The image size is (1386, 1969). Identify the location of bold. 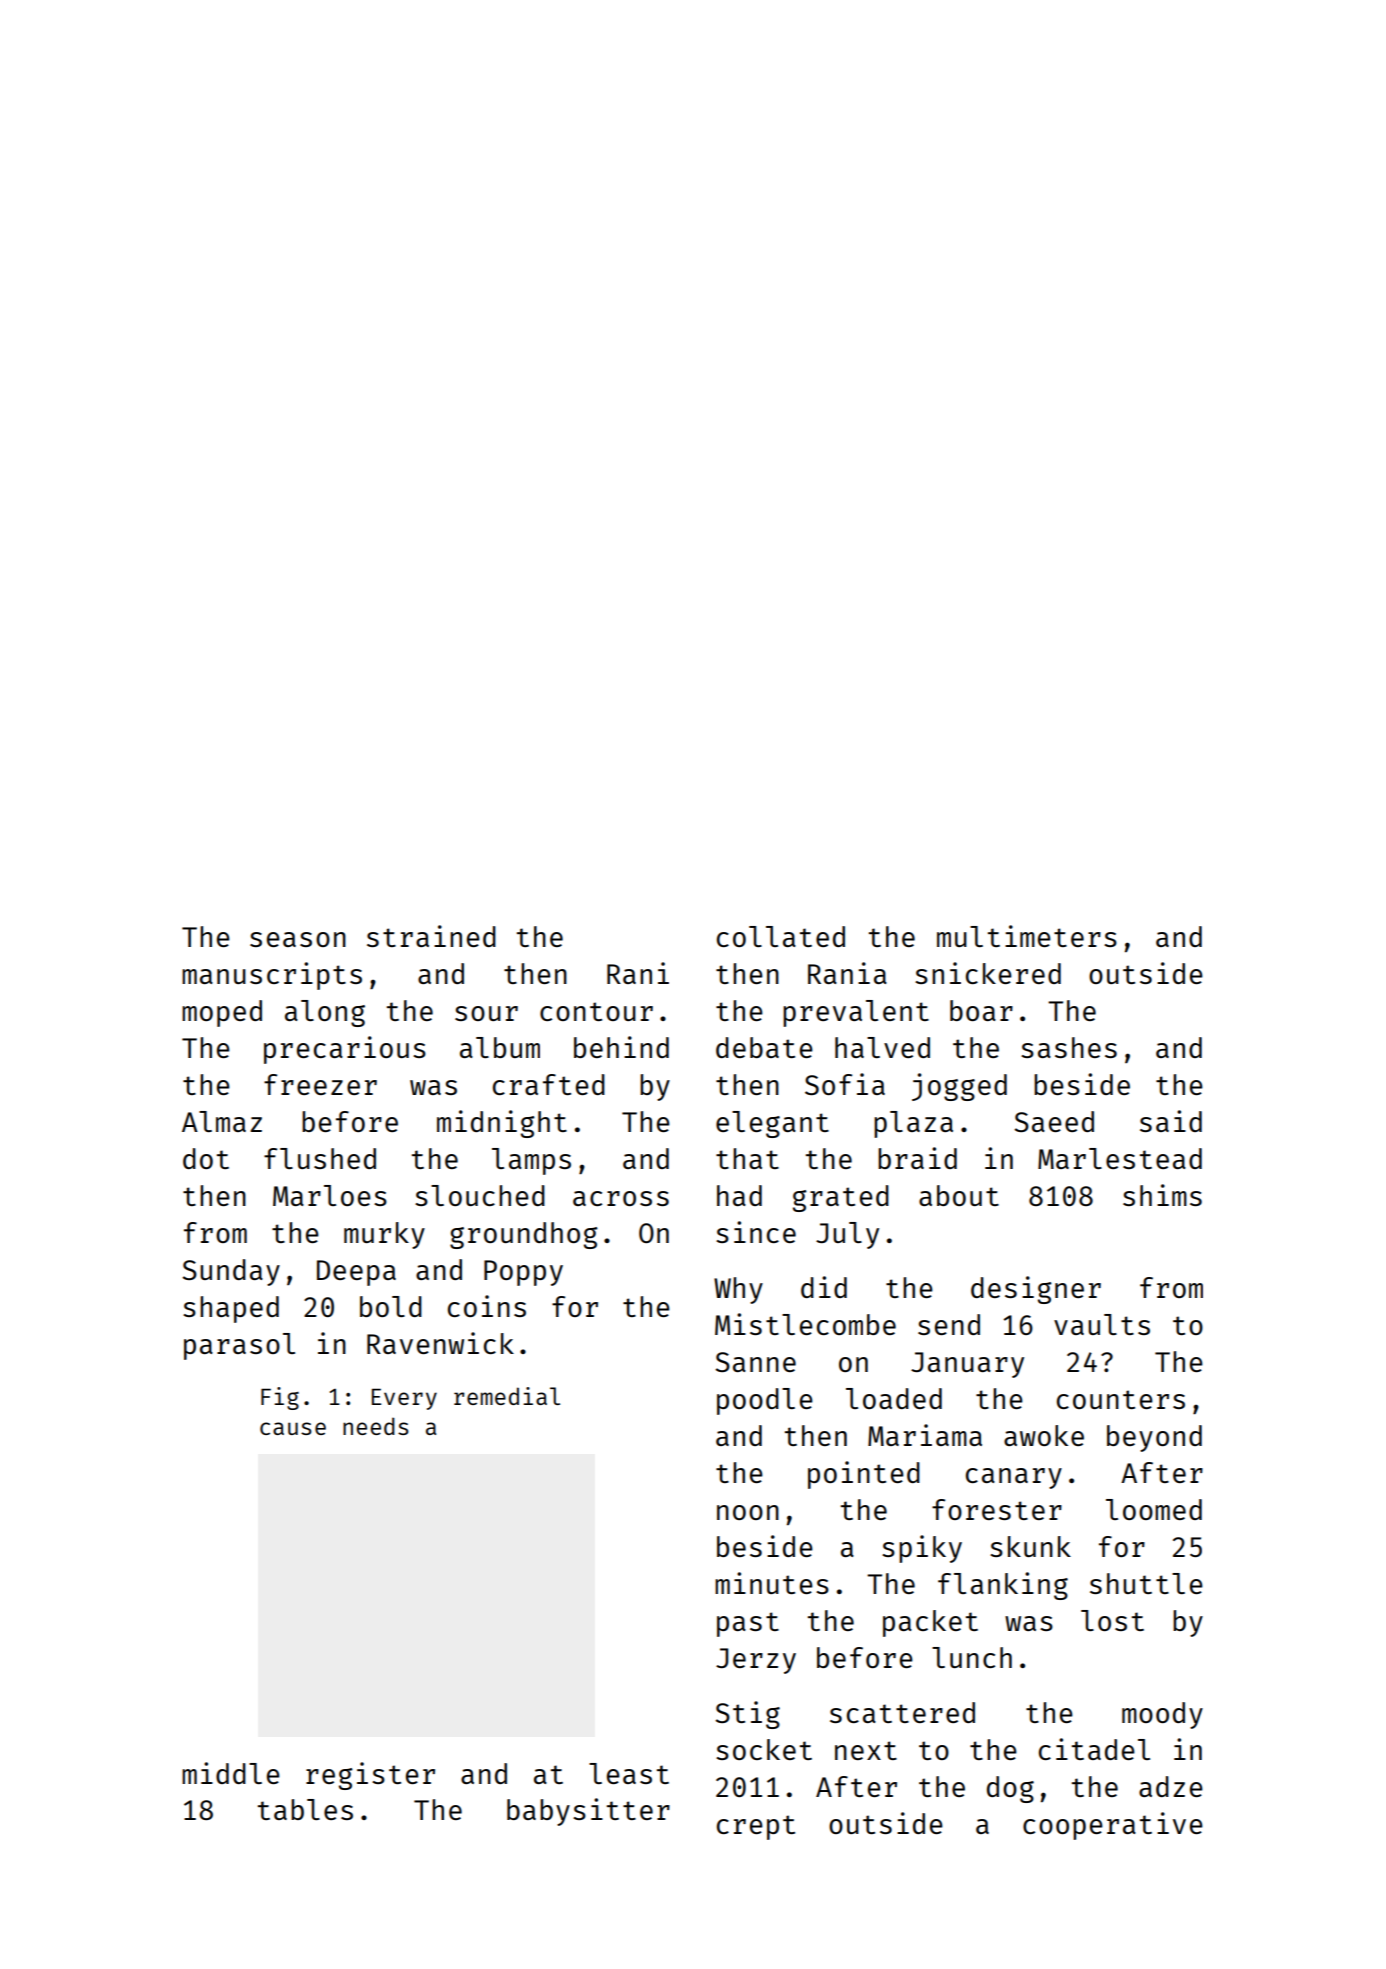
(391, 1306).
